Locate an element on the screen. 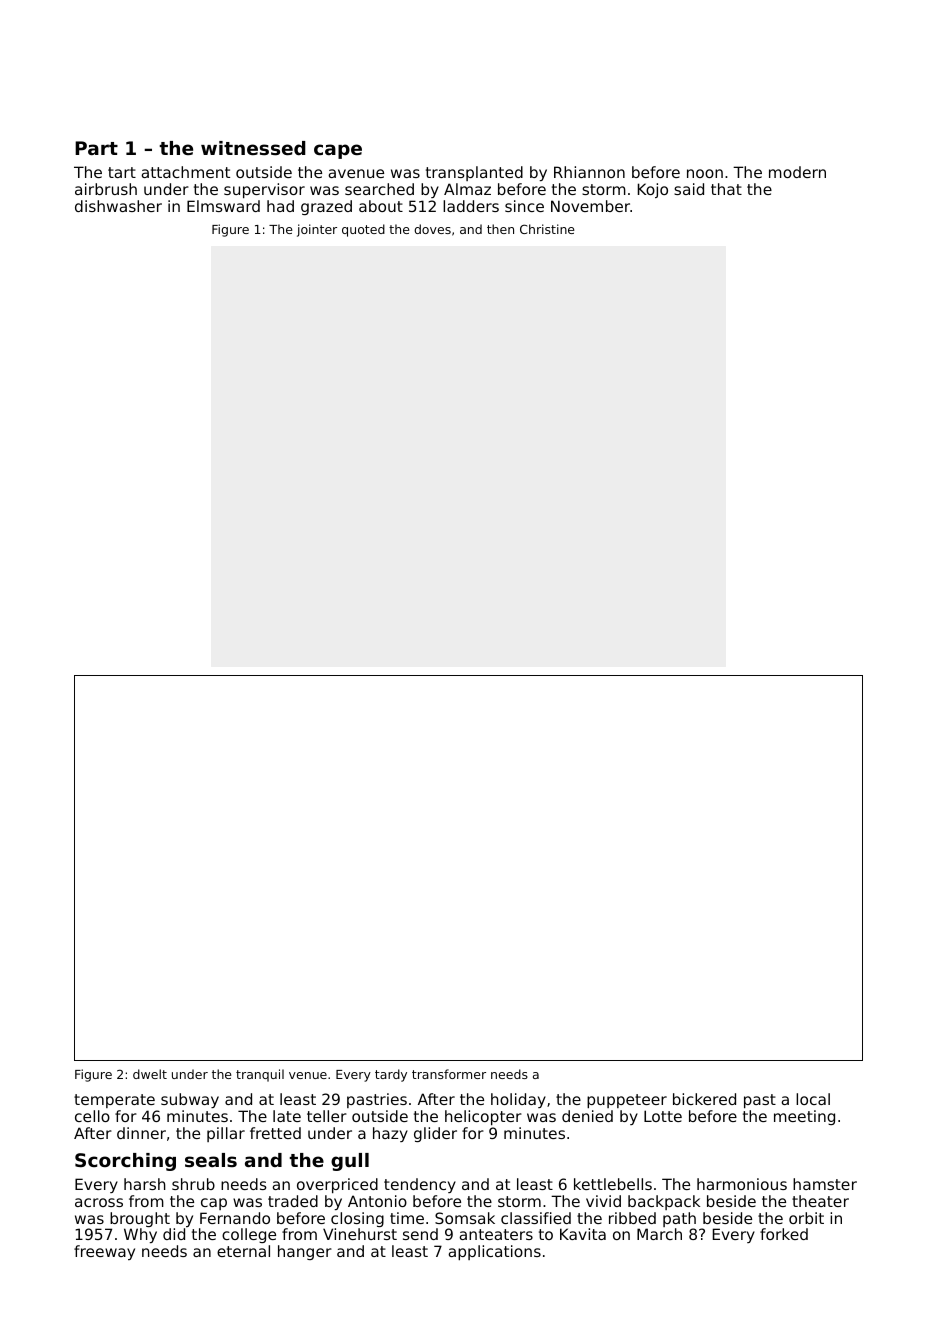 Image resolution: width=937 pixels, height=1331 pixels. quoted is located at coordinates (363, 230).
